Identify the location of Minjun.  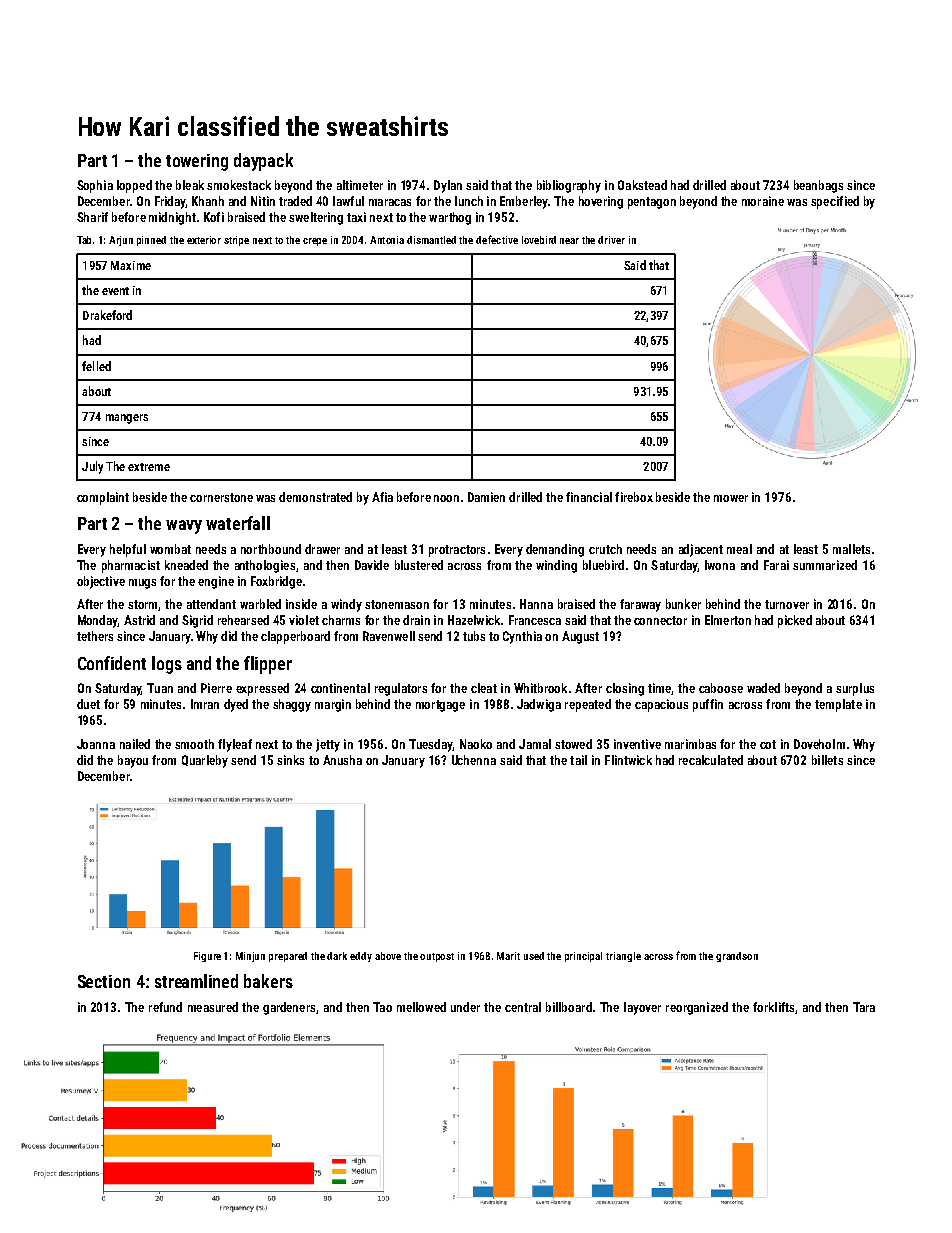
(250, 957).
